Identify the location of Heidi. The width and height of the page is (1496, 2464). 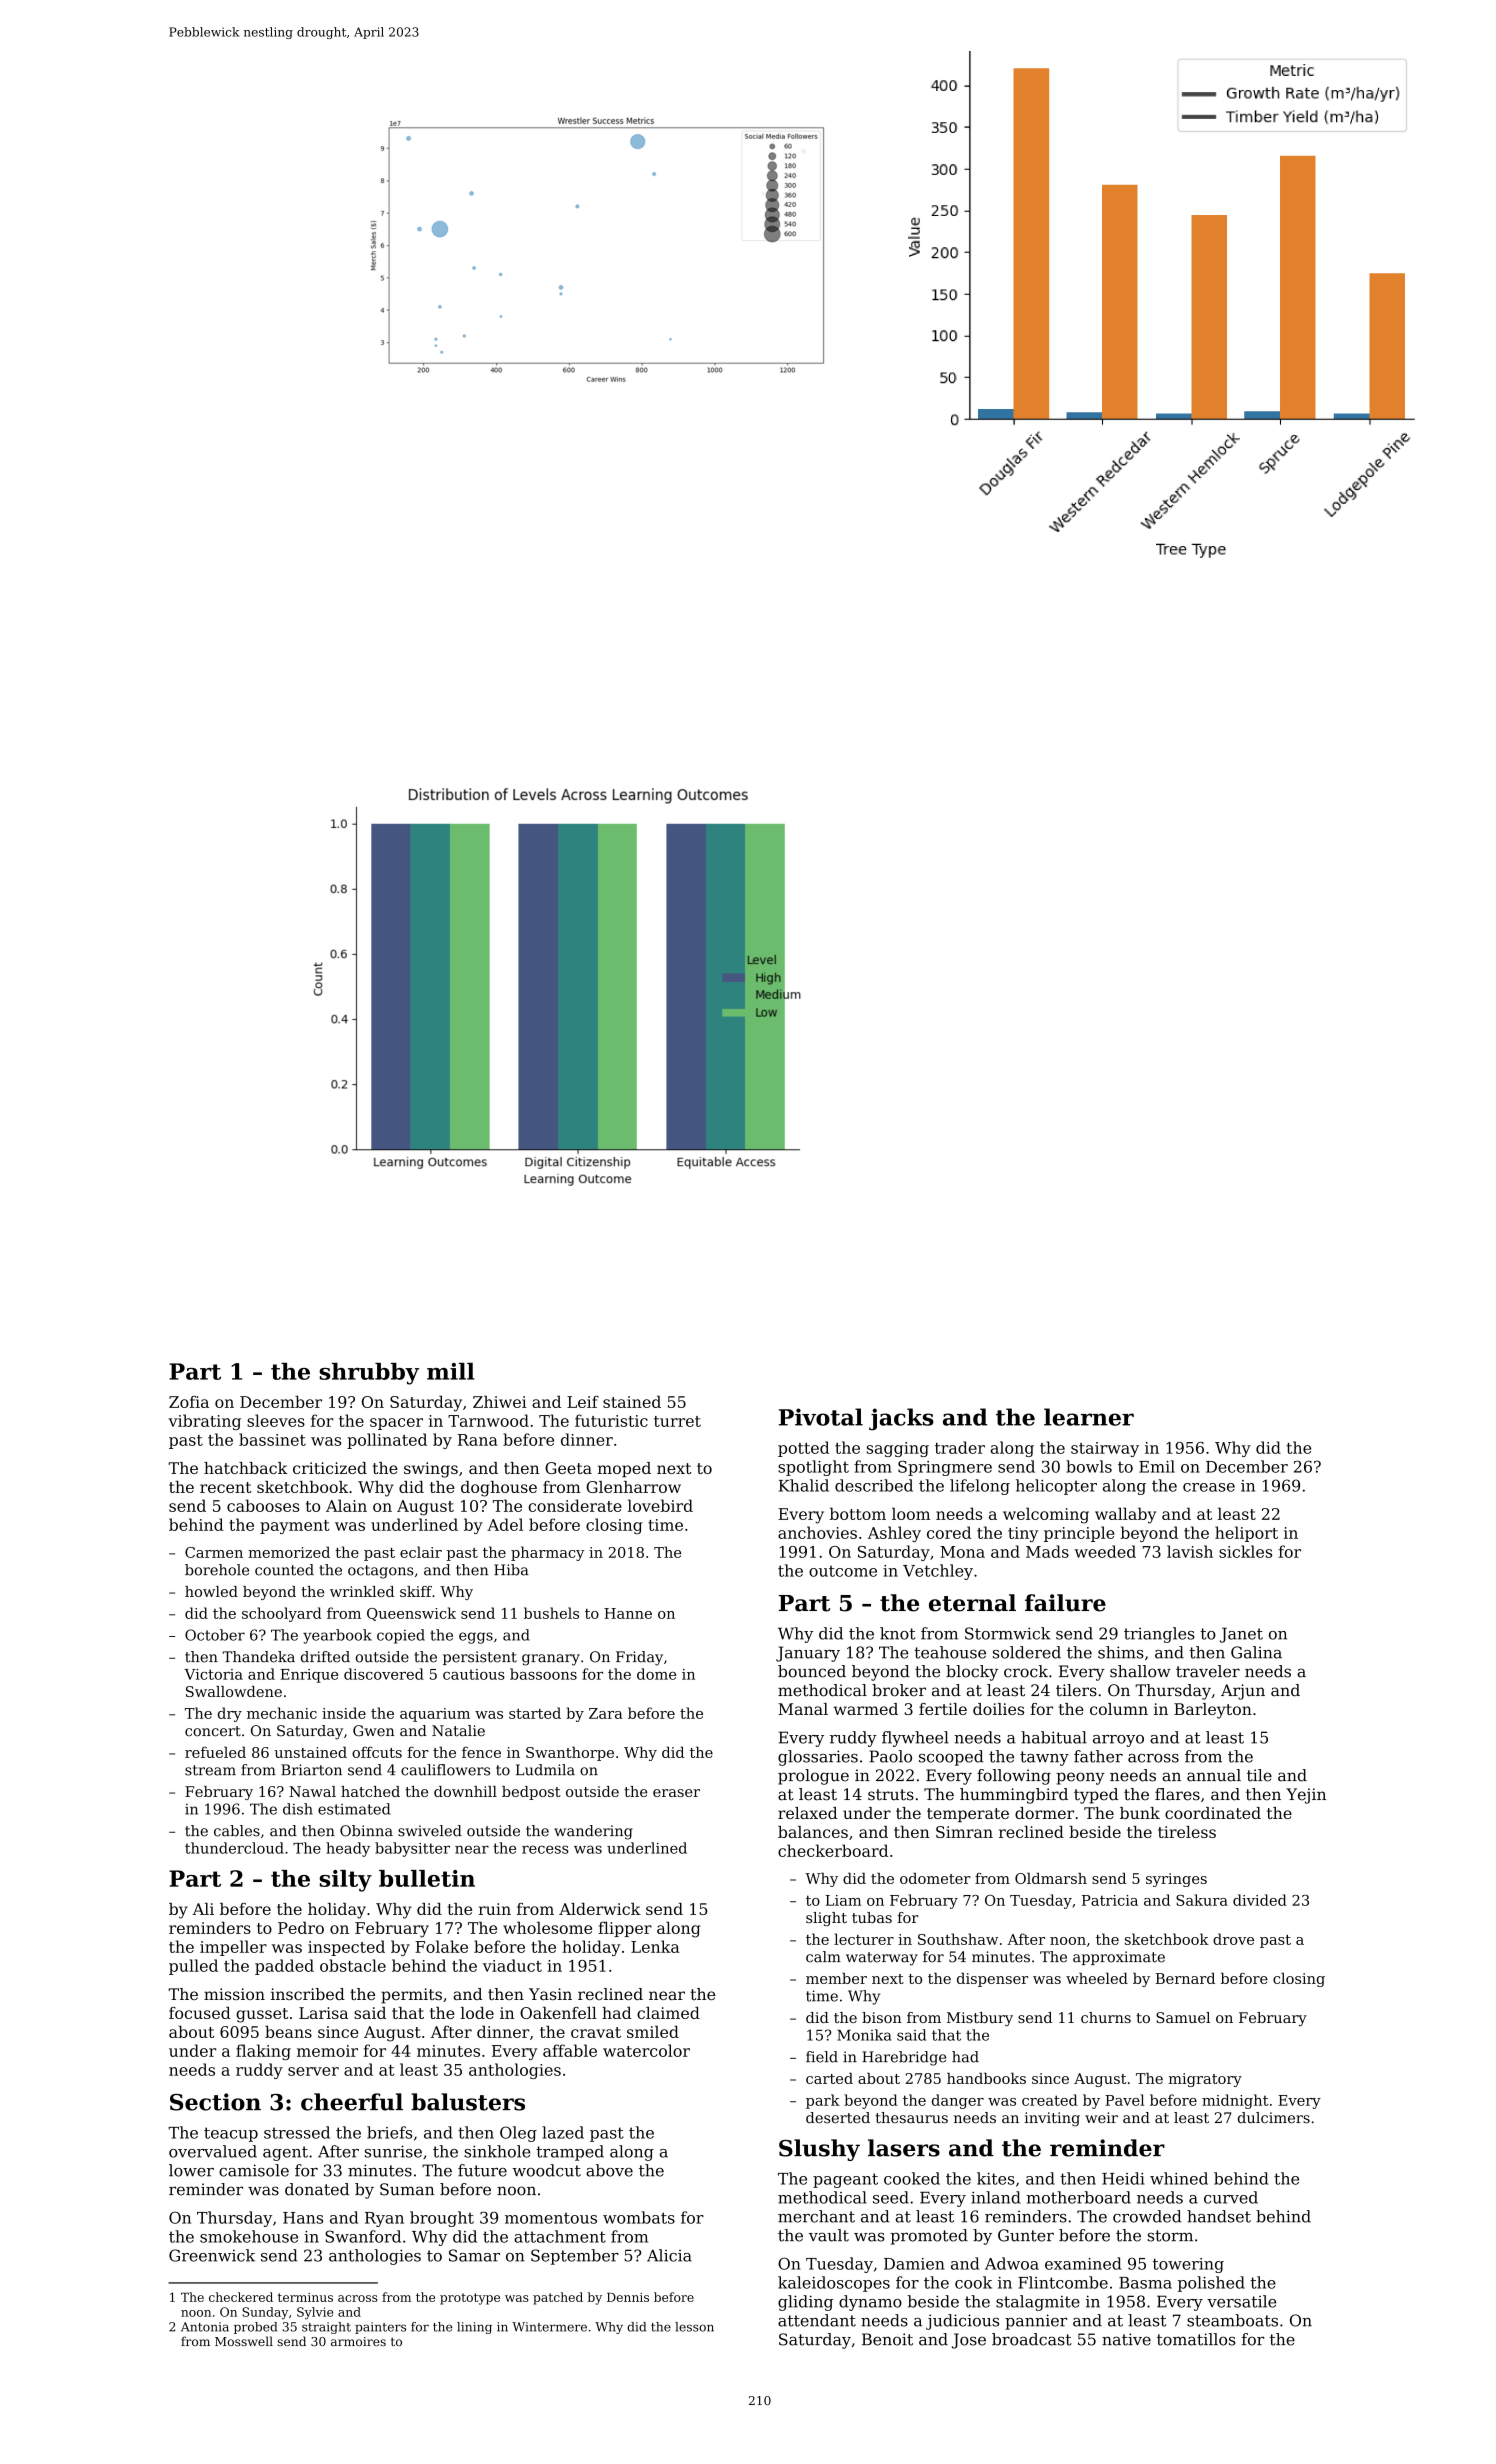
(1123, 2178).
